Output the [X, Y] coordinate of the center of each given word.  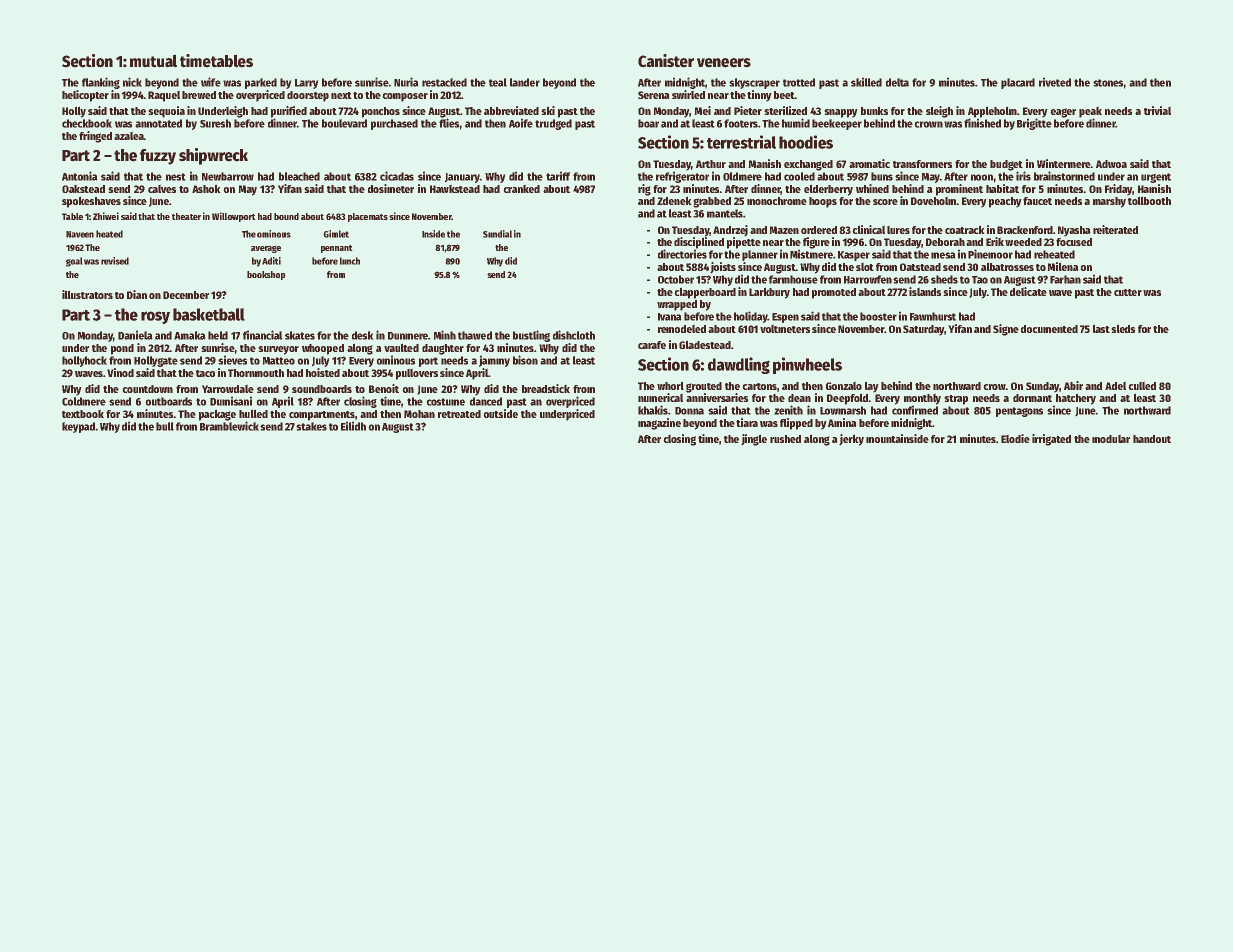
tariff [558, 176]
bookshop [266, 275]
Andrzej [730, 231]
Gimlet [336, 234]
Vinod [120, 372]
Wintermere [1064, 163]
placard [1018, 83]
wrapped [677, 305]
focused [1074, 242]
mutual [153, 61]
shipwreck [213, 156]
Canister [666, 61]
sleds [1123, 328]
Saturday [923, 330]
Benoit [384, 388]
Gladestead [705, 344]
